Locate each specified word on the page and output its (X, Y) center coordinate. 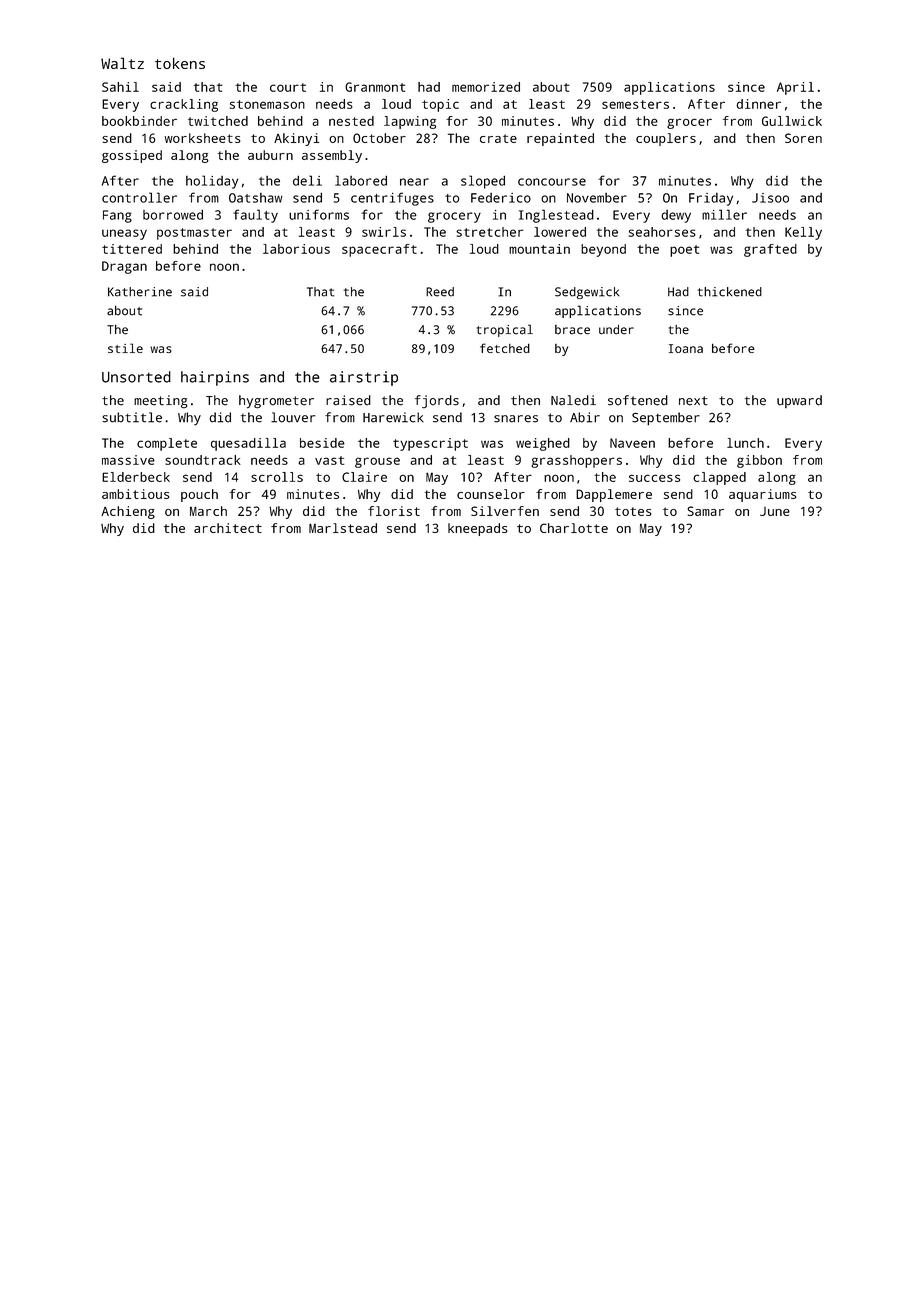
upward (799, 401)
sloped (483, 182)
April (795, 88)
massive (128, 460)
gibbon (759, 461)
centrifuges (392, 199)
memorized (486, 87)
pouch (199, 495)
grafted (770, 250)
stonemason (267, 104)
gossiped (132, 156)
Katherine (140, 292)
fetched (505, 348)
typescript (430, 444)
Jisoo (770, 198)
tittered (132, 249)
